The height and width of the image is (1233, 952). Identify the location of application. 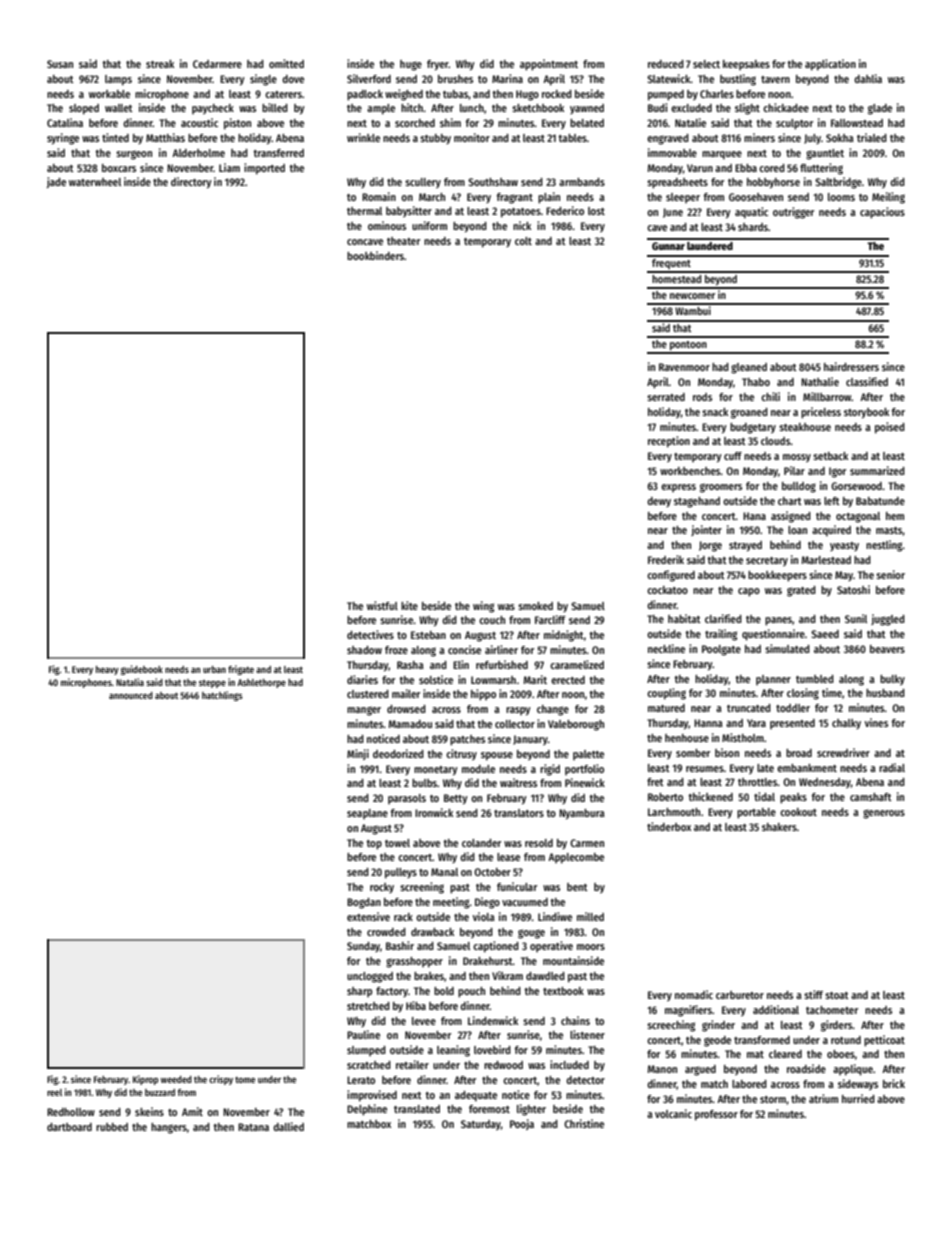
(830, 65).
